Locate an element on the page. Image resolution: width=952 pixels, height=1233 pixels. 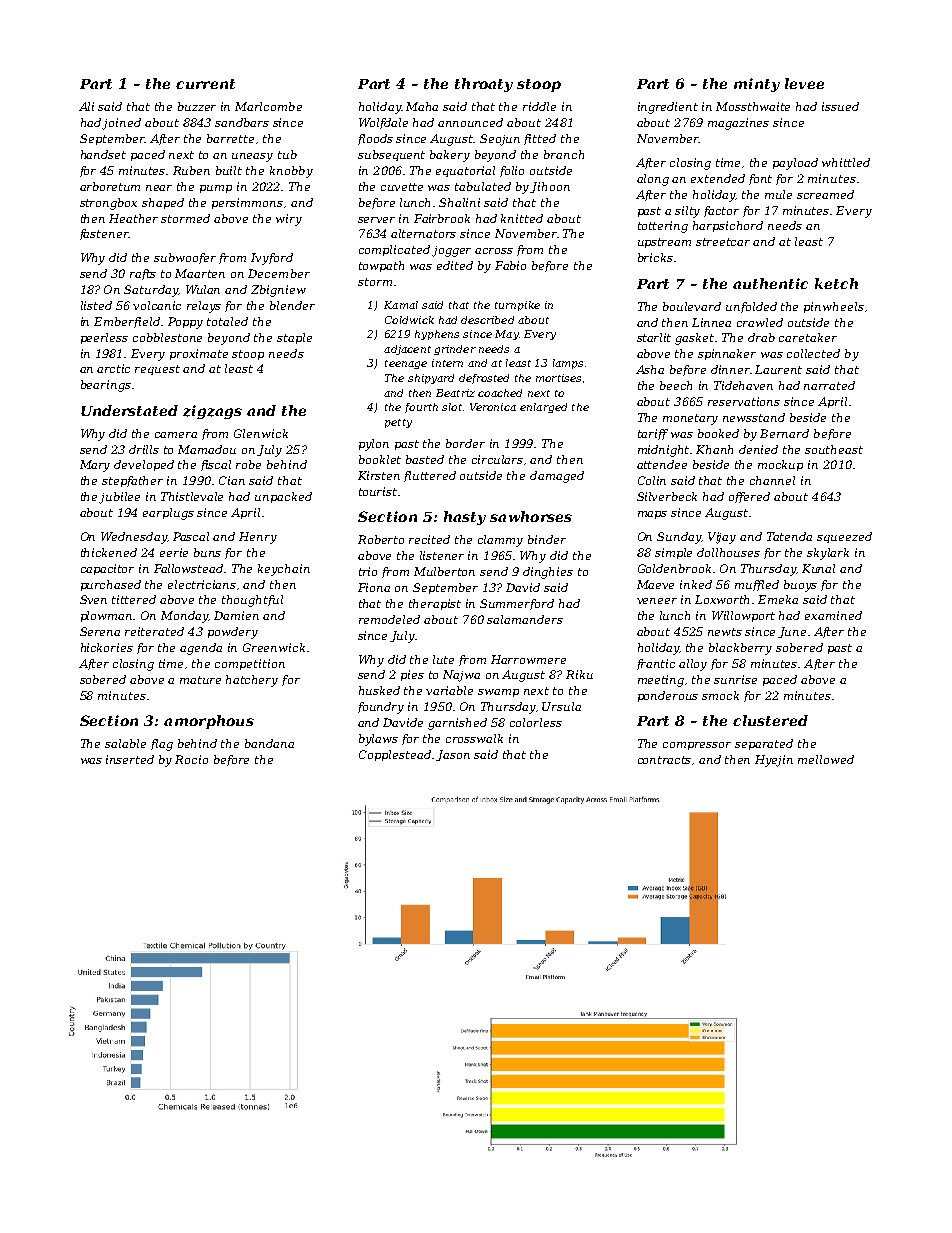
keychain is located at coordinates (284, 570).
